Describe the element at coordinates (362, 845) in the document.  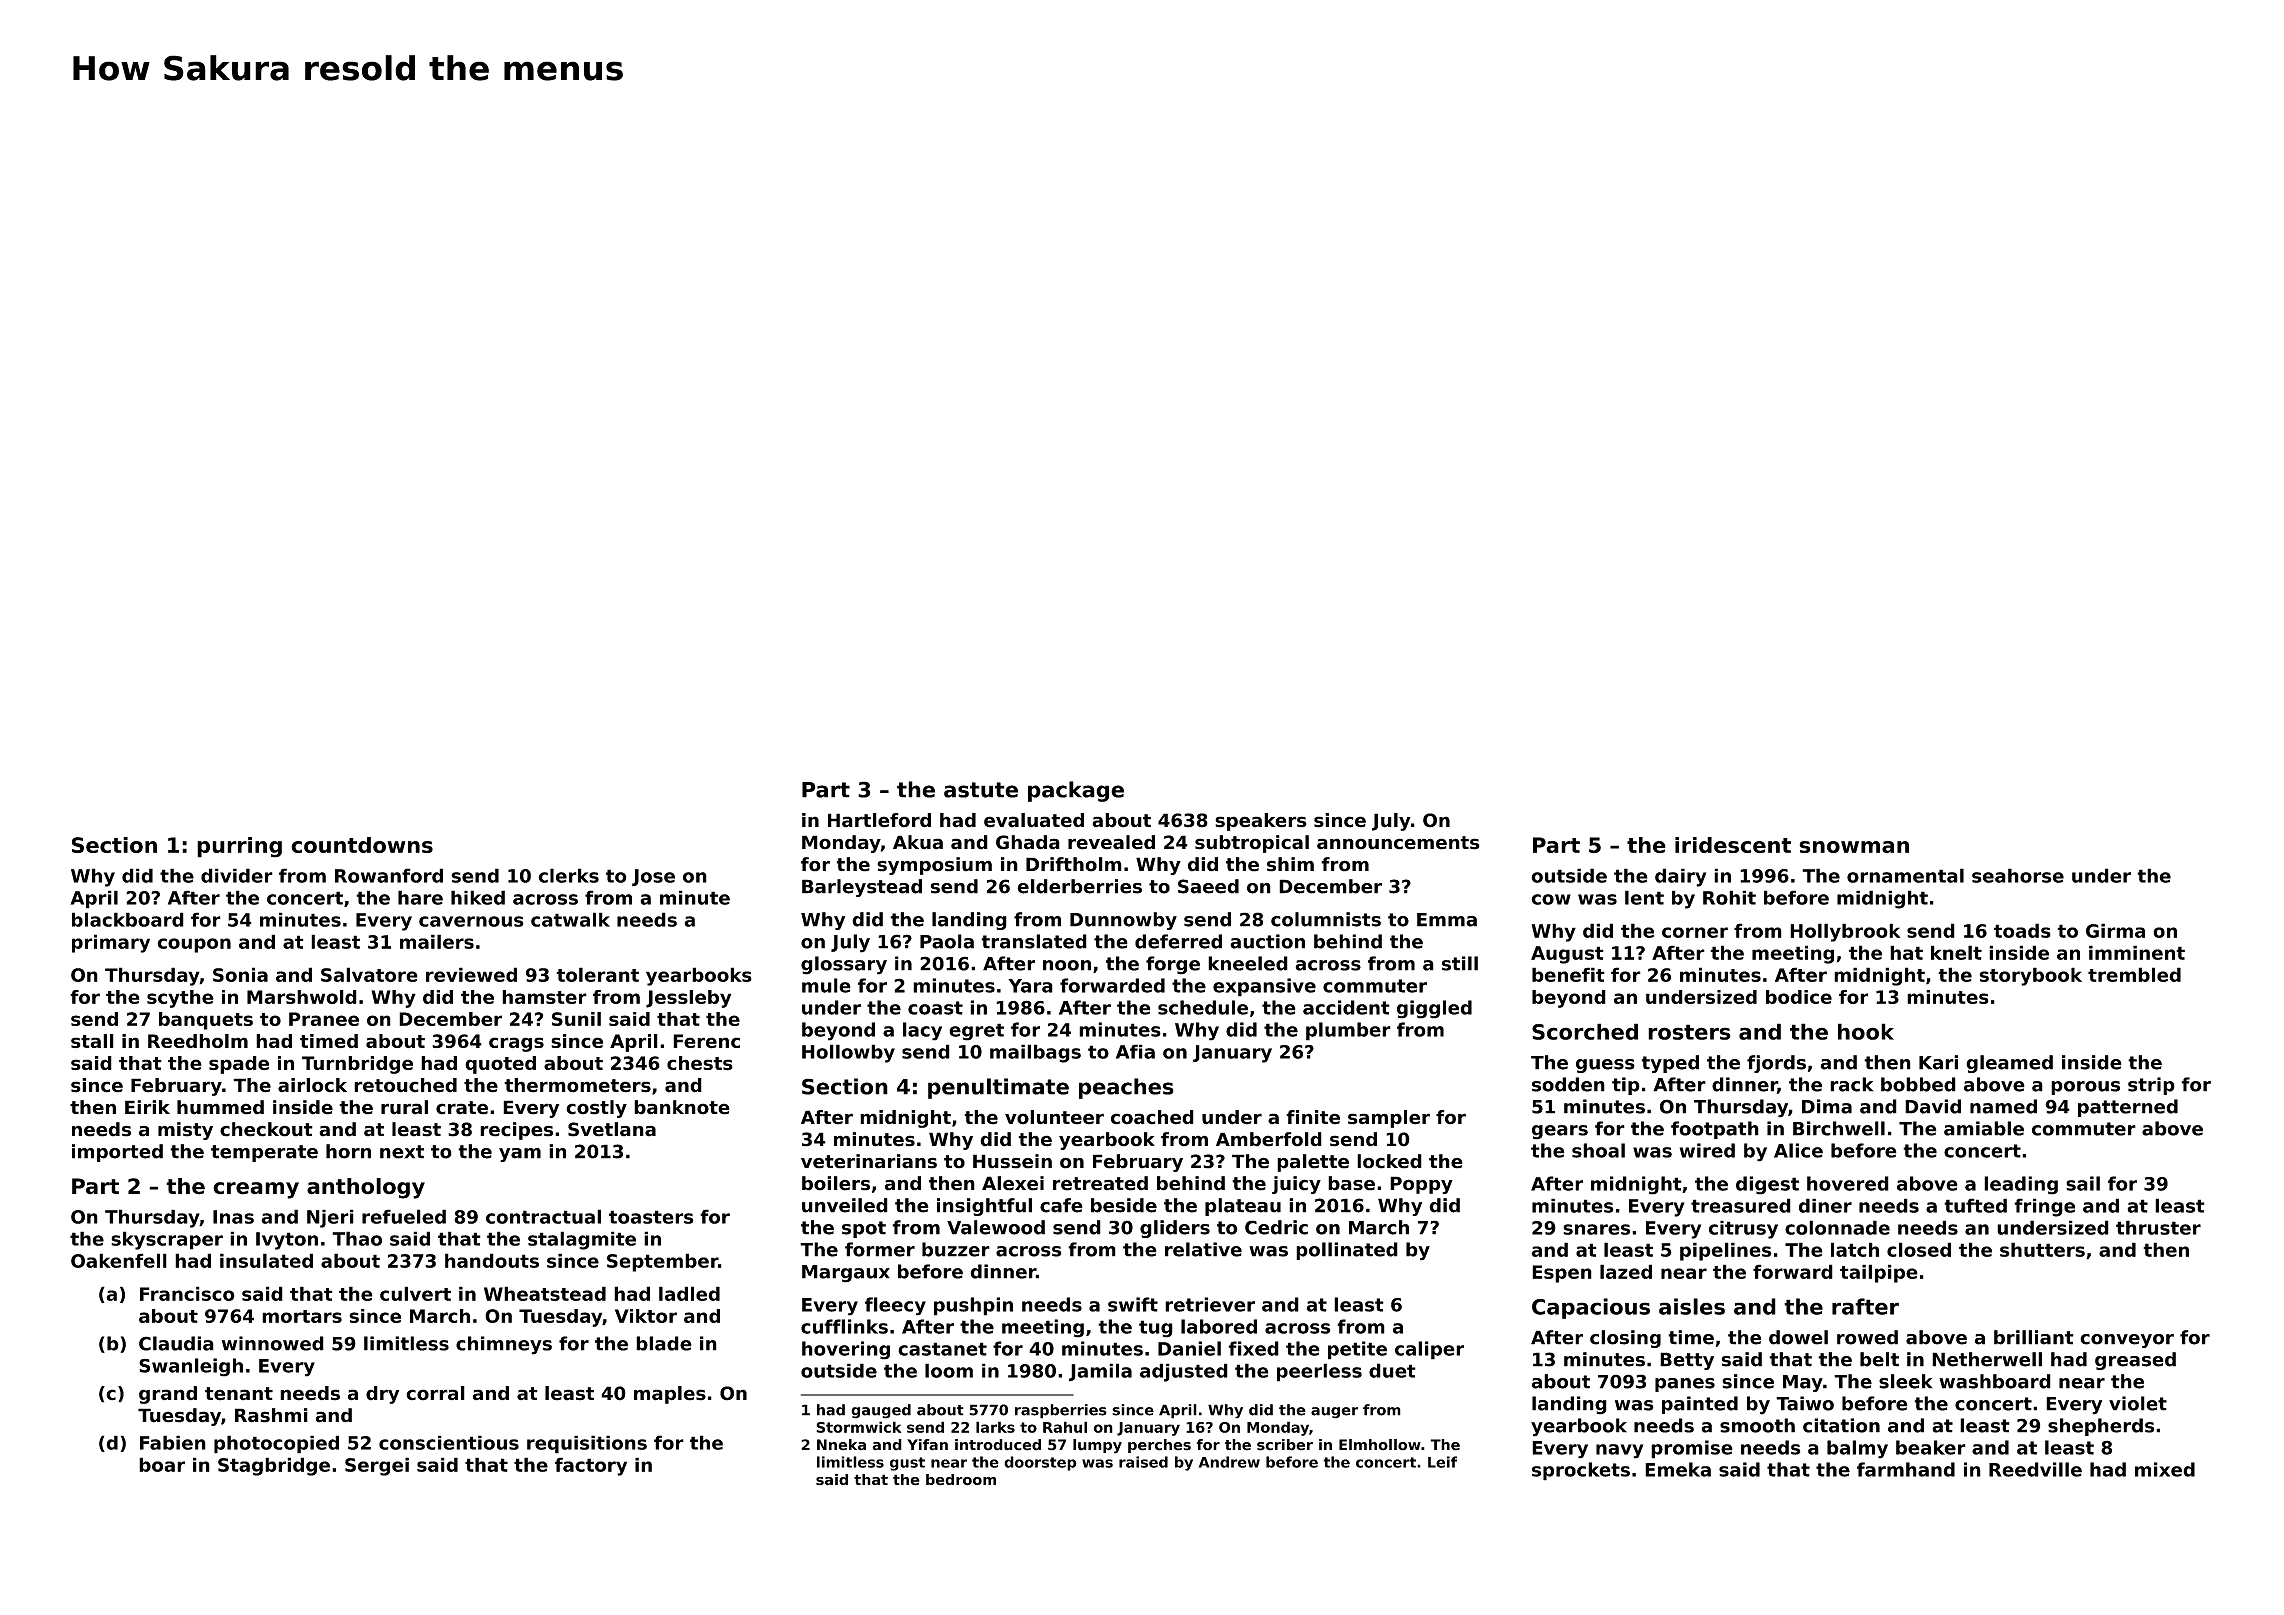
I see `countdowns` at that location.
